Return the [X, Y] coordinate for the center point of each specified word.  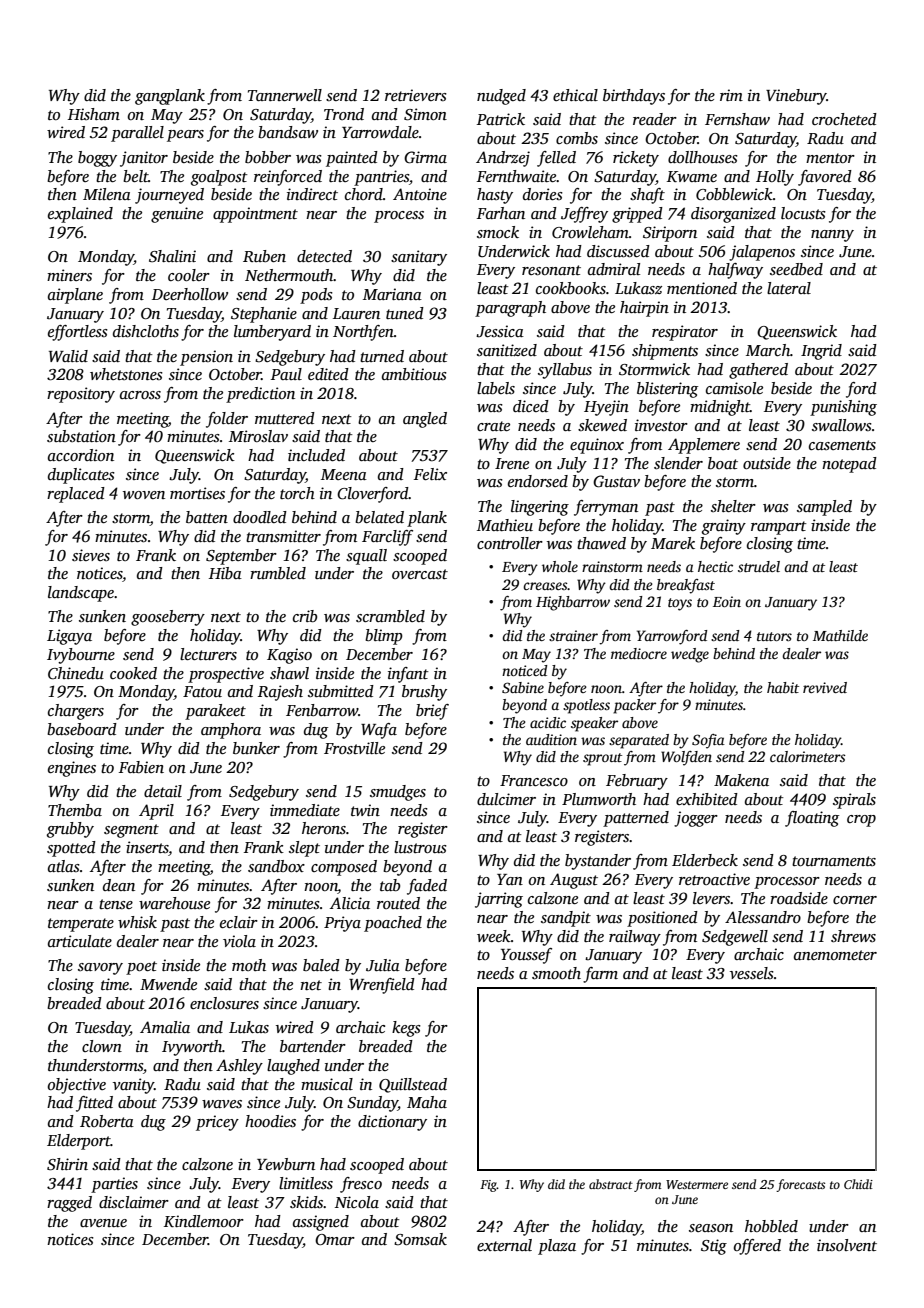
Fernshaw [737, 119]
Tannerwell [285, 95]
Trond [344, 114]
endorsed [538, 481]
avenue [103, 1223]
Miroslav [258, 436]
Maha [427, 1102]
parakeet [215, 712]
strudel [759, 566]
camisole [734, 388]
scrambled [390, 616]
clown [102, 1046]
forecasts [800, 1185]
